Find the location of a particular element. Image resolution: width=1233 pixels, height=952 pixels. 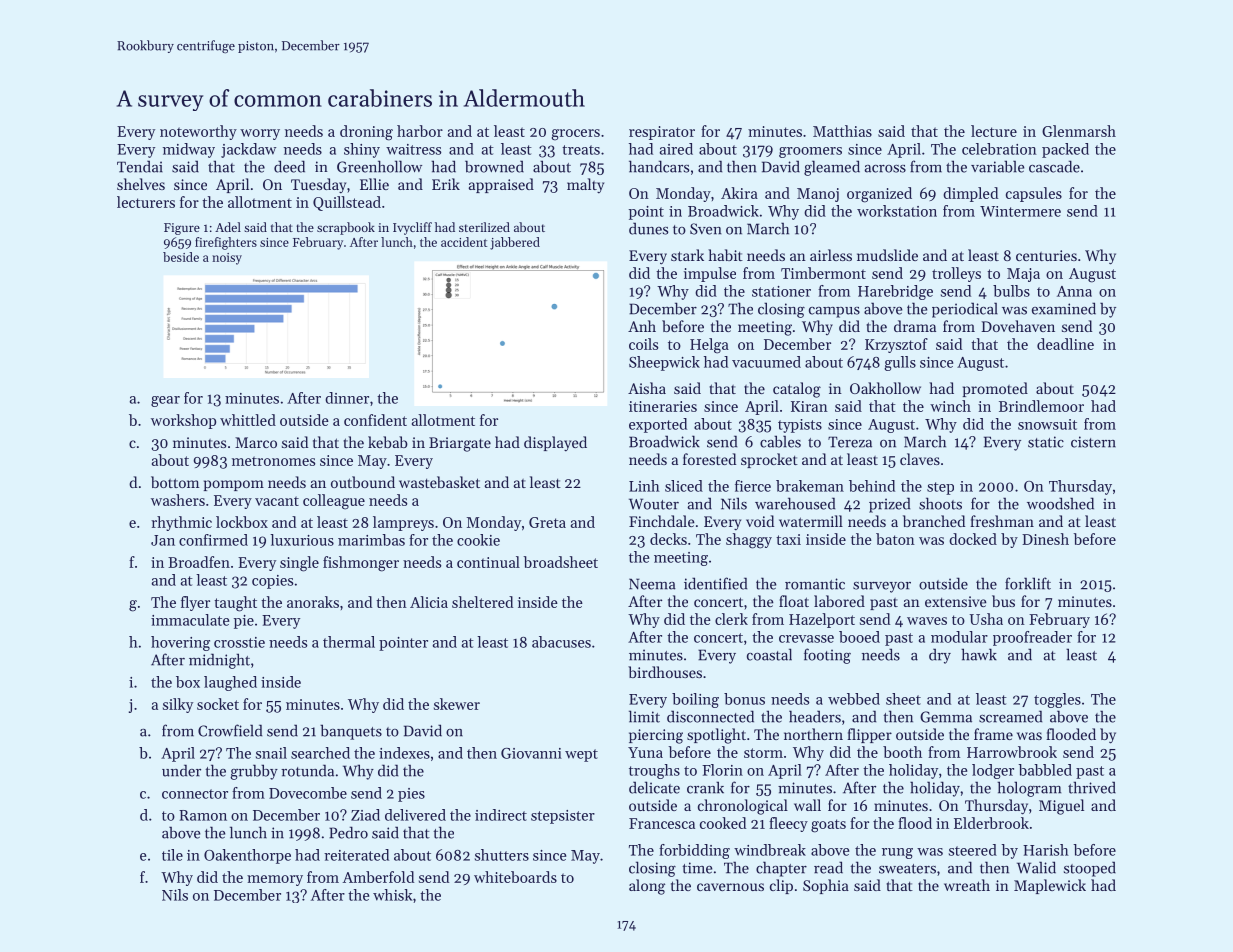

coastal is located at coordinates (769, 654).
